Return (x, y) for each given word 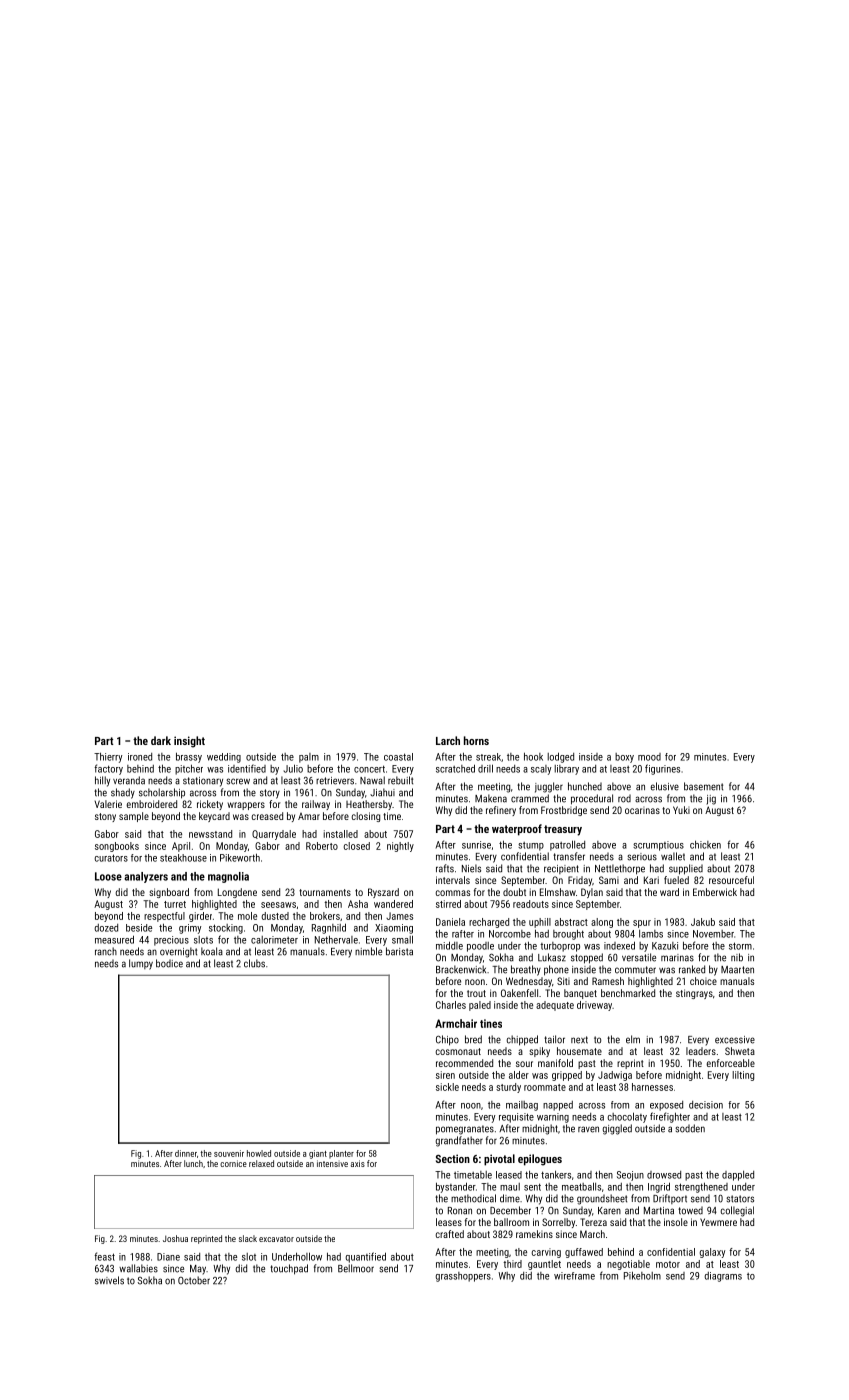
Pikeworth (240, 857)
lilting (743, 1076)
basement (703, 786)
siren (445, 1075)
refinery (501, 811)
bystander (456, 1187)
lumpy (141, 964)
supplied (686, 869)
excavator (276, 1239)
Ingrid (659, 1187)
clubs (254, 963)
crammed (530, 798)
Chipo (447, 1040)
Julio (293, 768)
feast (104, 1256)
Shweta (740, 1051)
